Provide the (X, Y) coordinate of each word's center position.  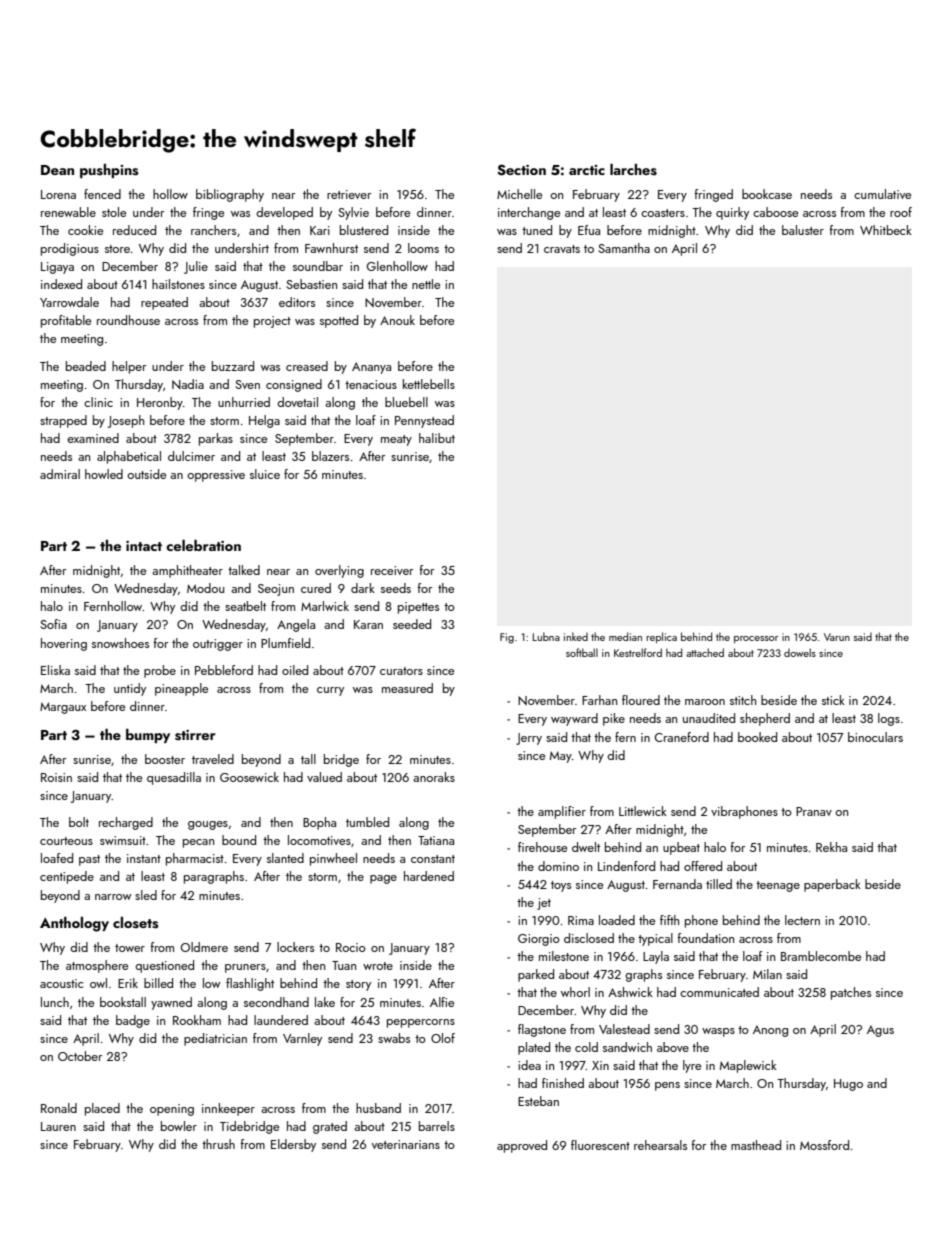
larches (633, 170)
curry (330, 691)
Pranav (814, 811)
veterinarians (406, 1144)
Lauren (58, 1126)
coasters (663, 213)
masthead (756, 1145)
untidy (130, 689)
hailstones (178, 284)
